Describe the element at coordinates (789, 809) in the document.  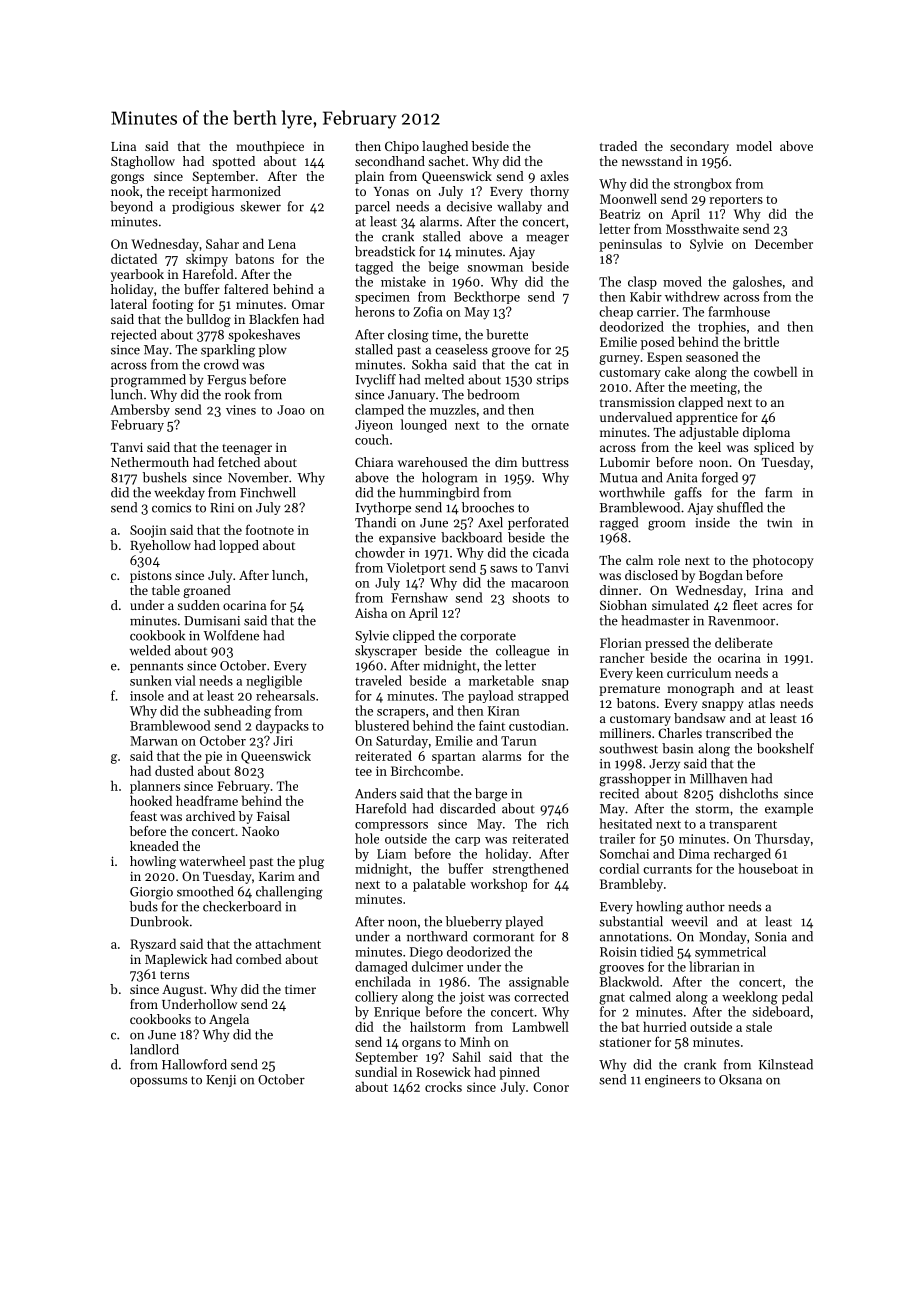
I see `example` at that location.
